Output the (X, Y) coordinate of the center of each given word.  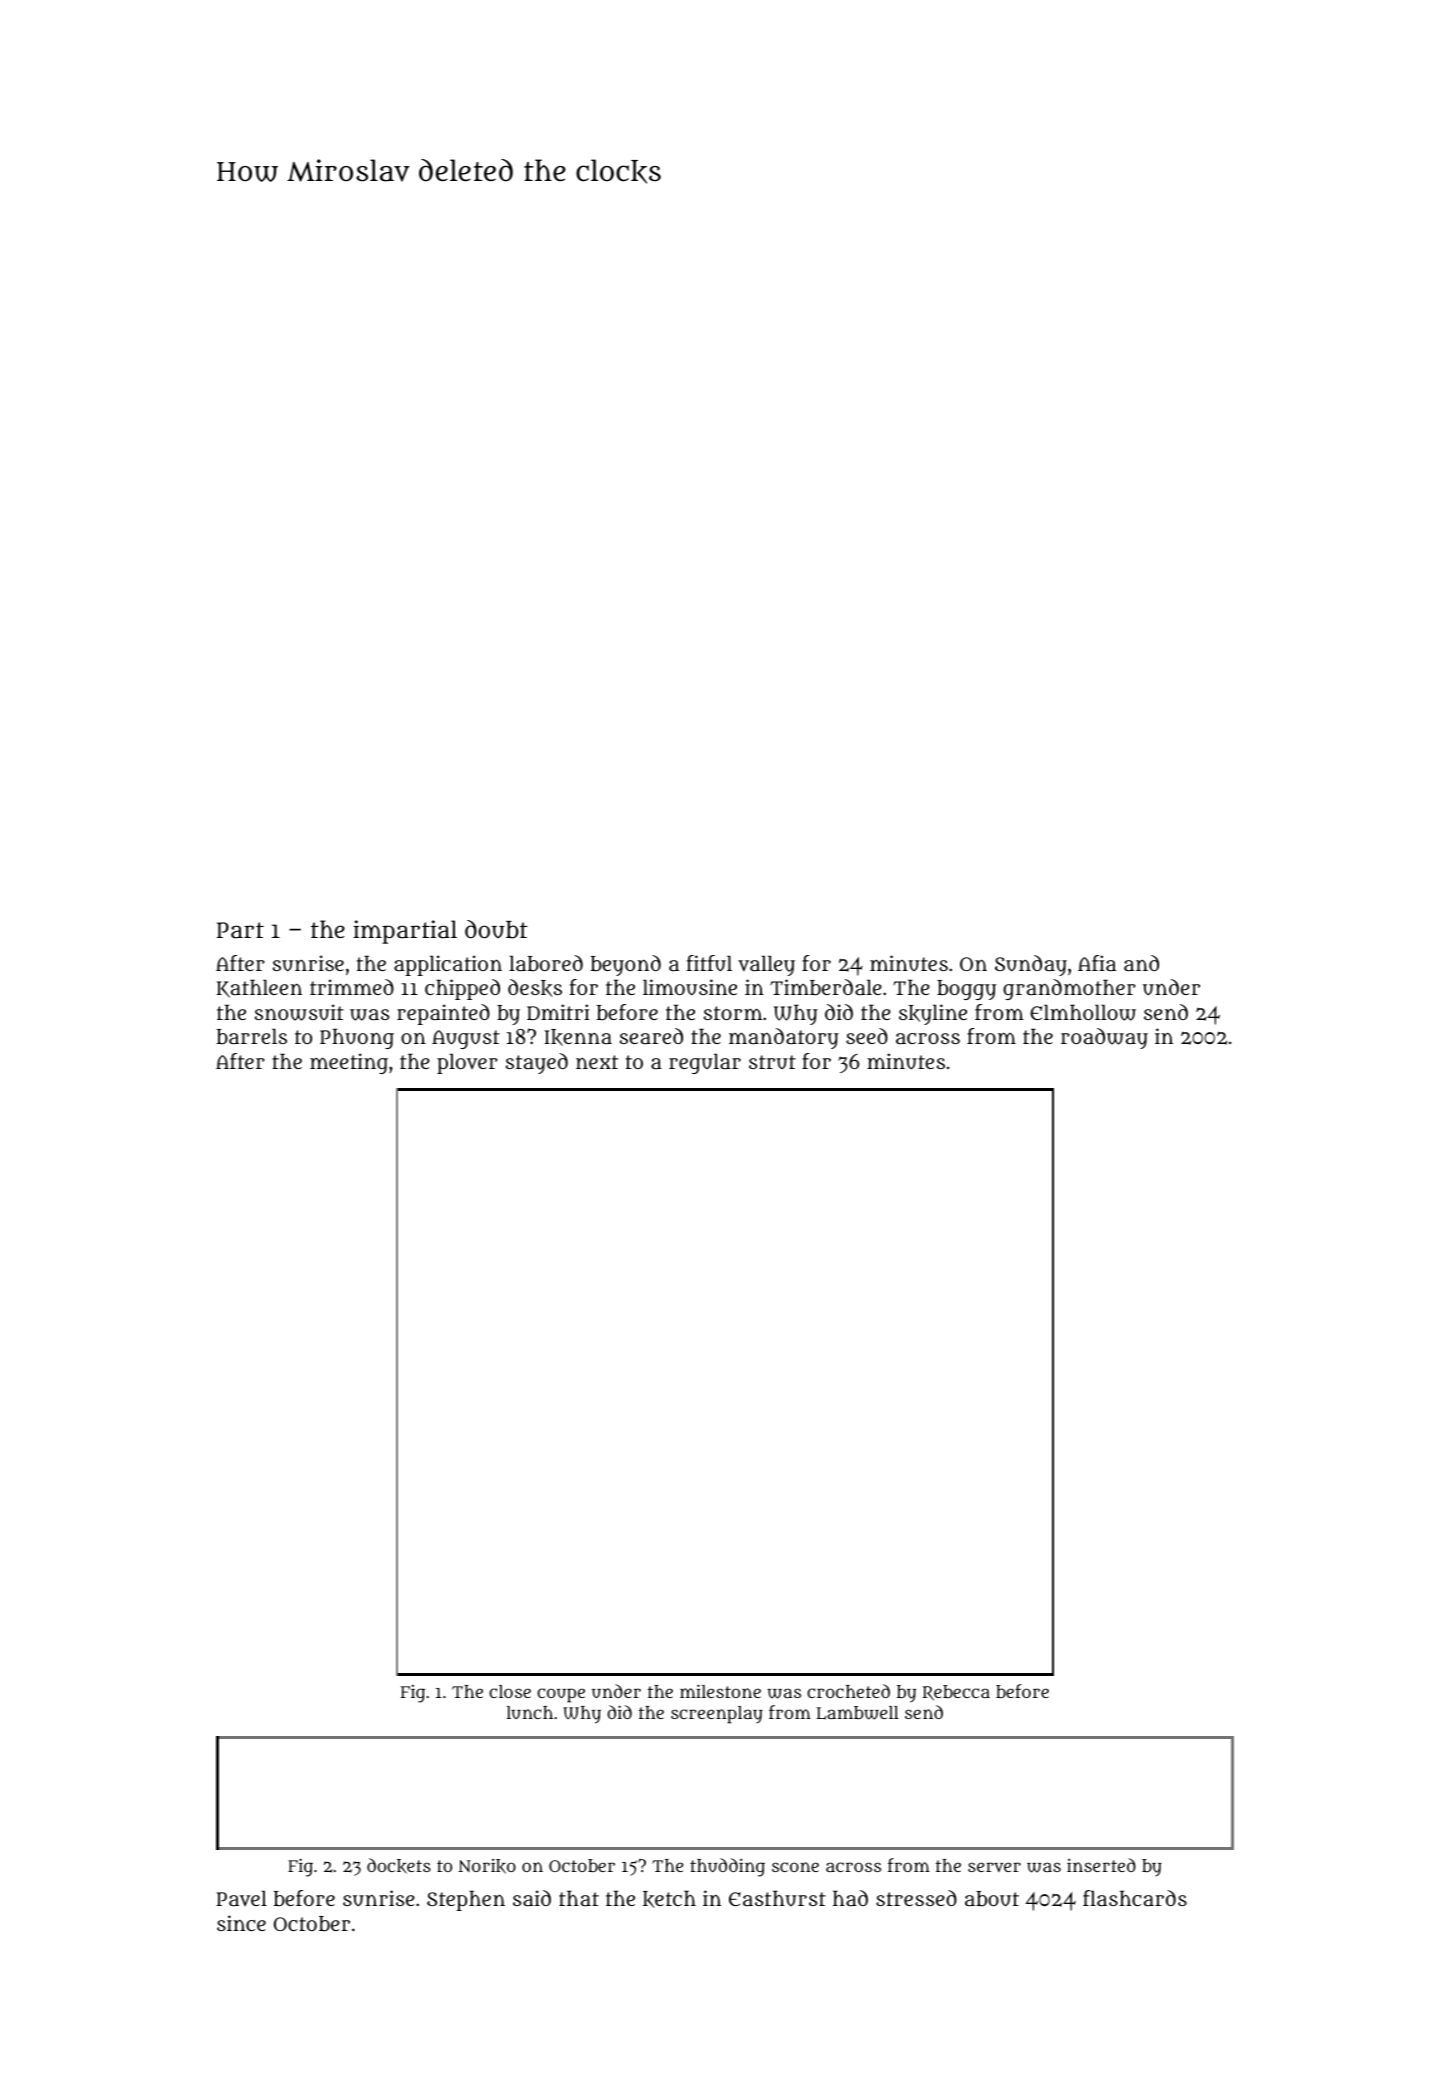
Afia (1097, 963)
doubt (496, 929)
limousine (690, 987)
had (850, 1898)
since (241, 1923)
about (992, 1899)
